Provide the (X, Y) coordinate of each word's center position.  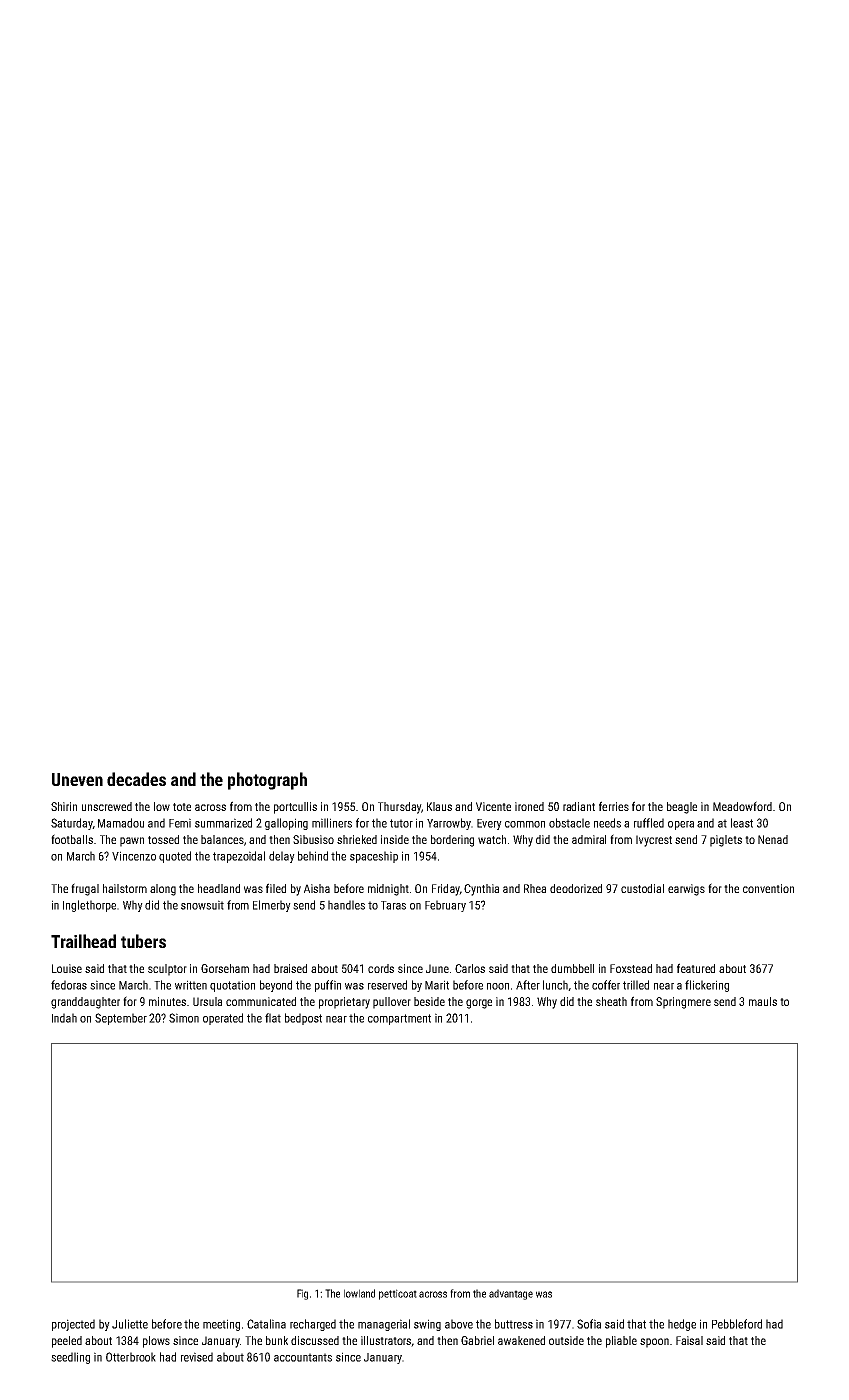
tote (182, 807)
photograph (267, 781)
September (121, 1019)
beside (429, 1001)
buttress (514, 1324)
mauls (763, 1001)
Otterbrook (131, 1357)
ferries (614, 806)
